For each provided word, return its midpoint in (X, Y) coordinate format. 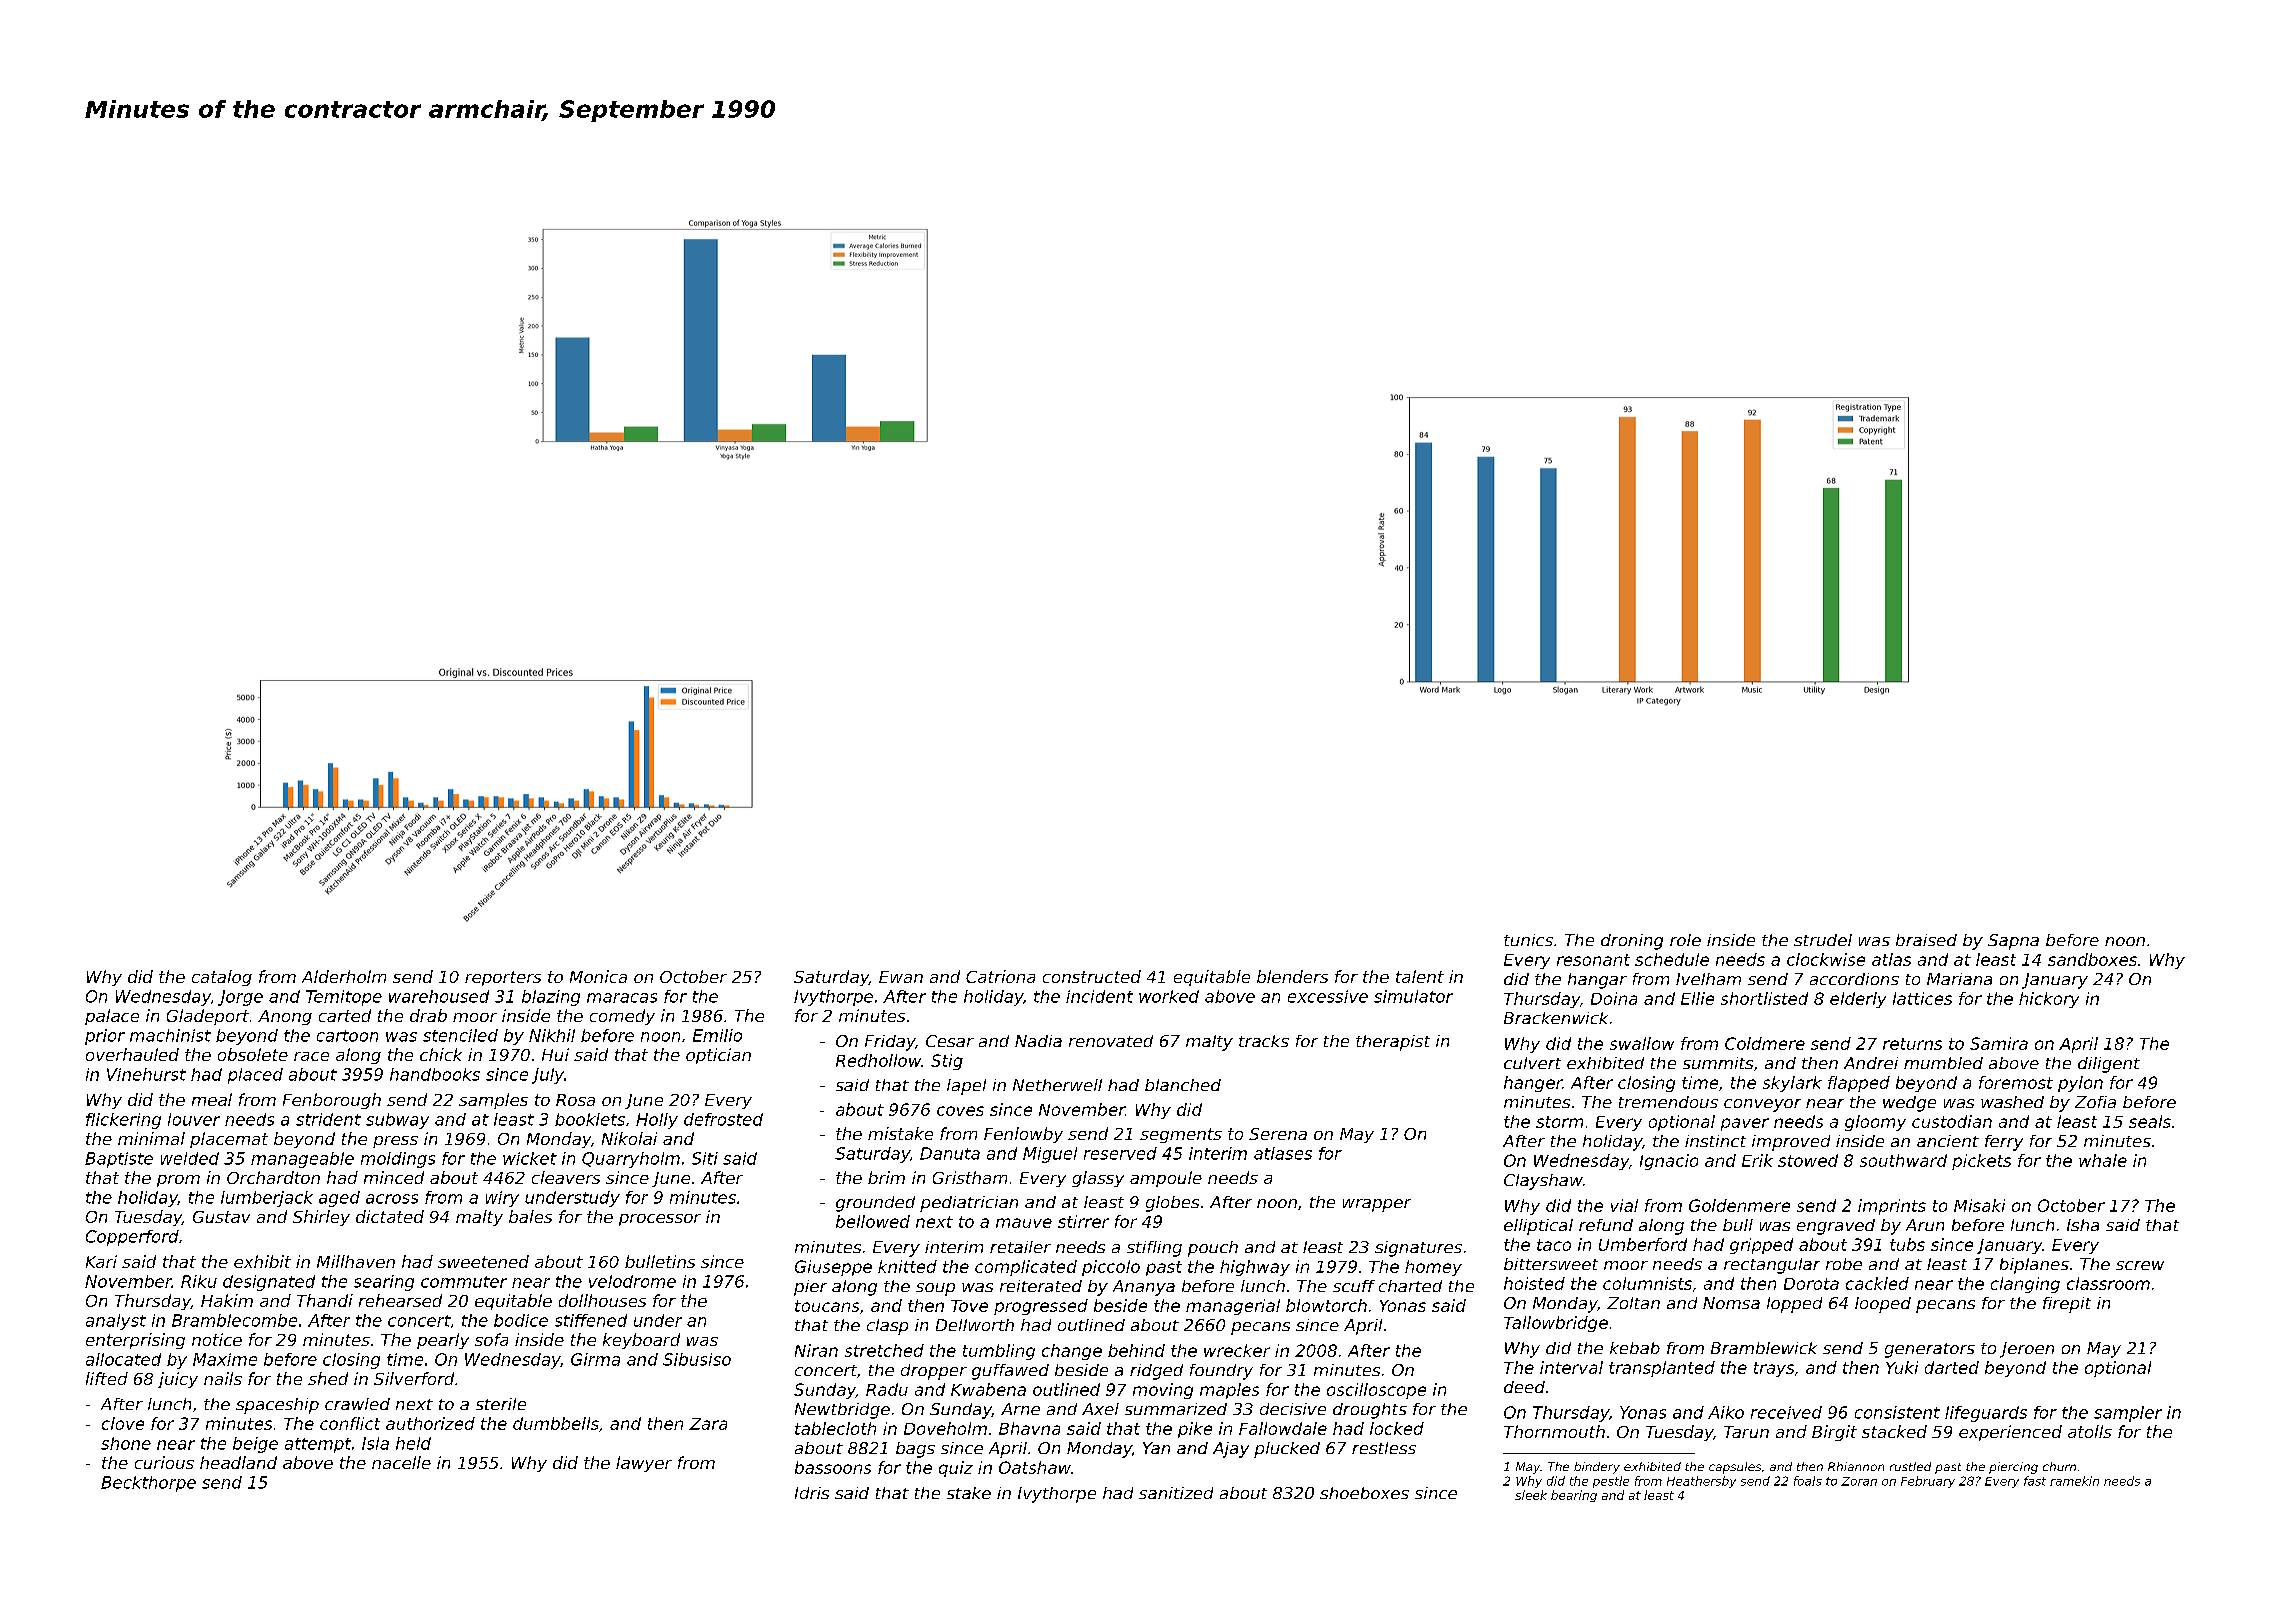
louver (194, 1119)
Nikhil (552, 1035)
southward (1903, 1160)
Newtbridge (842, 1411)
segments (1181, 1135)
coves (960, 1111)
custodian (1952, 1121)
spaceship (277, 1406)
